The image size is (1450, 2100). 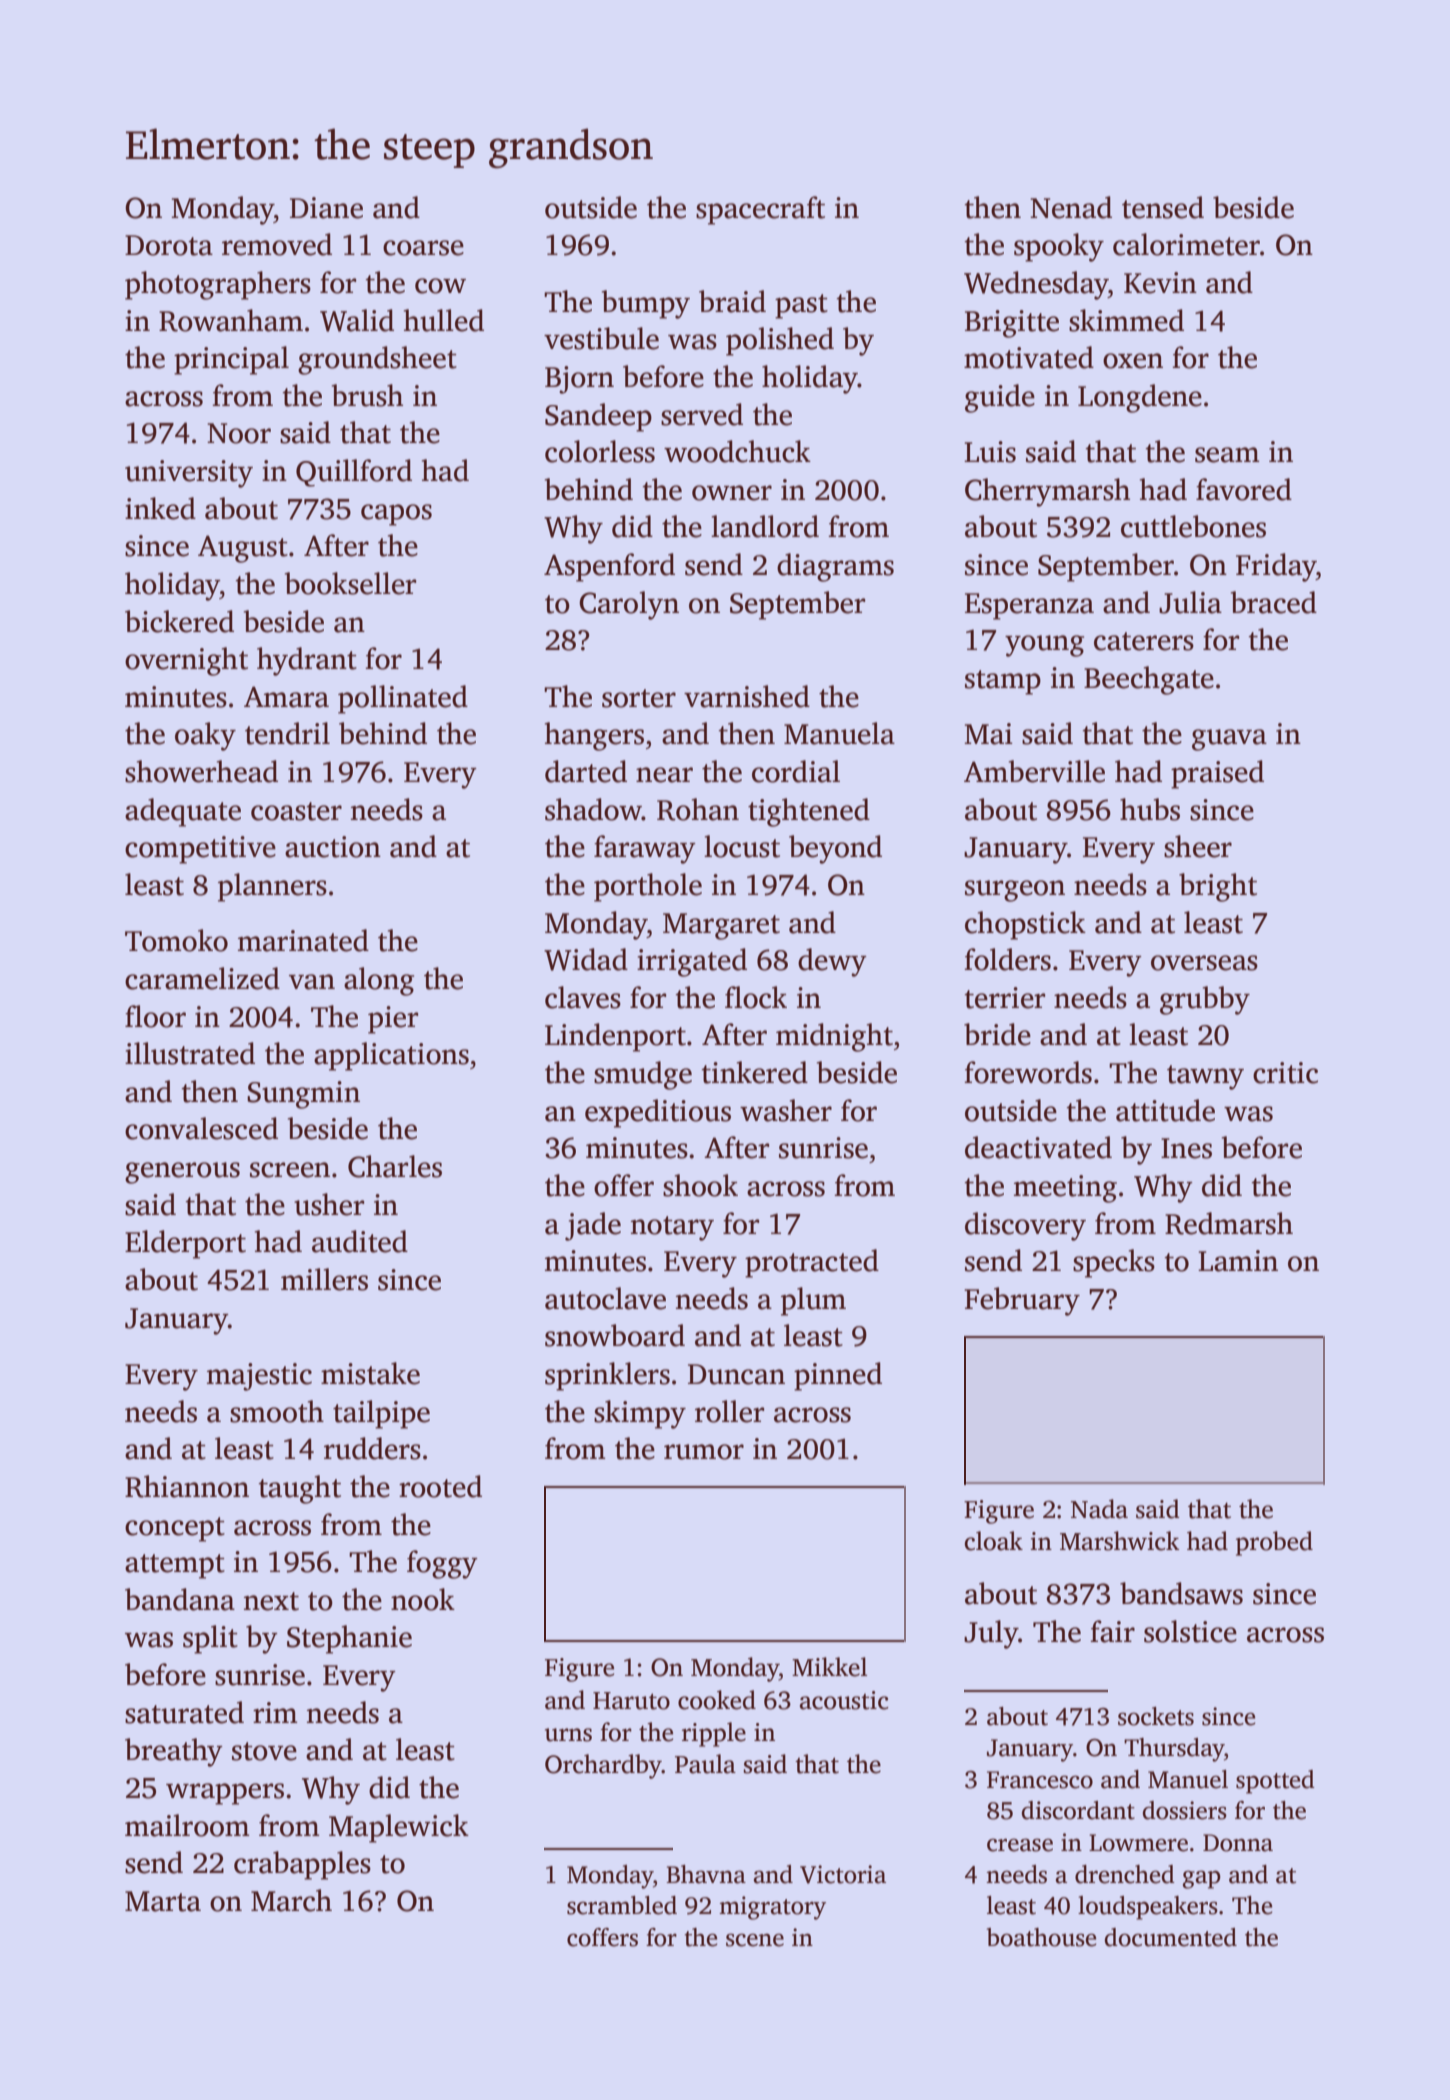 I want to click on Margaret, so click(x=721, y=926).
